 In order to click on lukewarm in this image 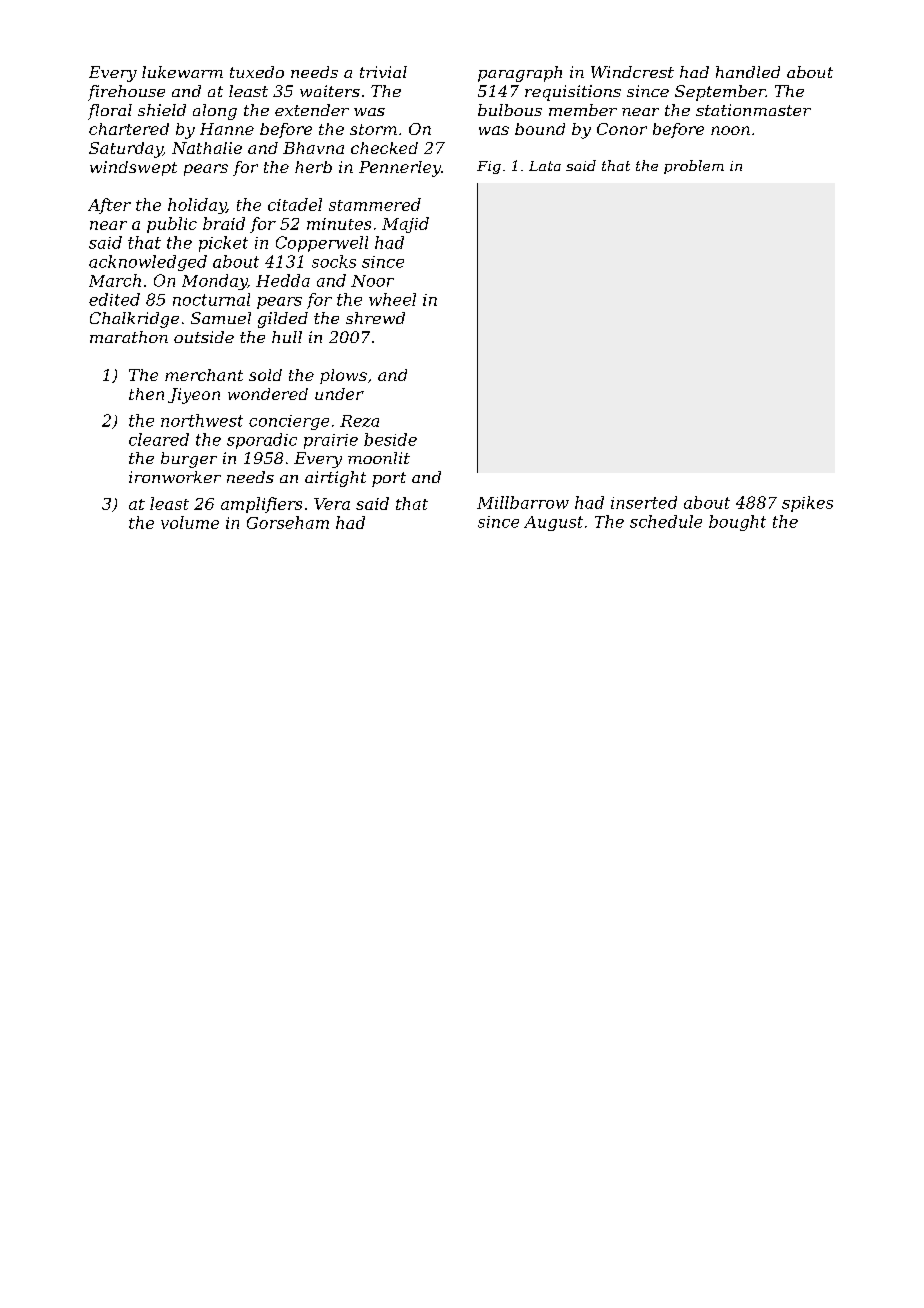, I will do `click(182, 72)`.
